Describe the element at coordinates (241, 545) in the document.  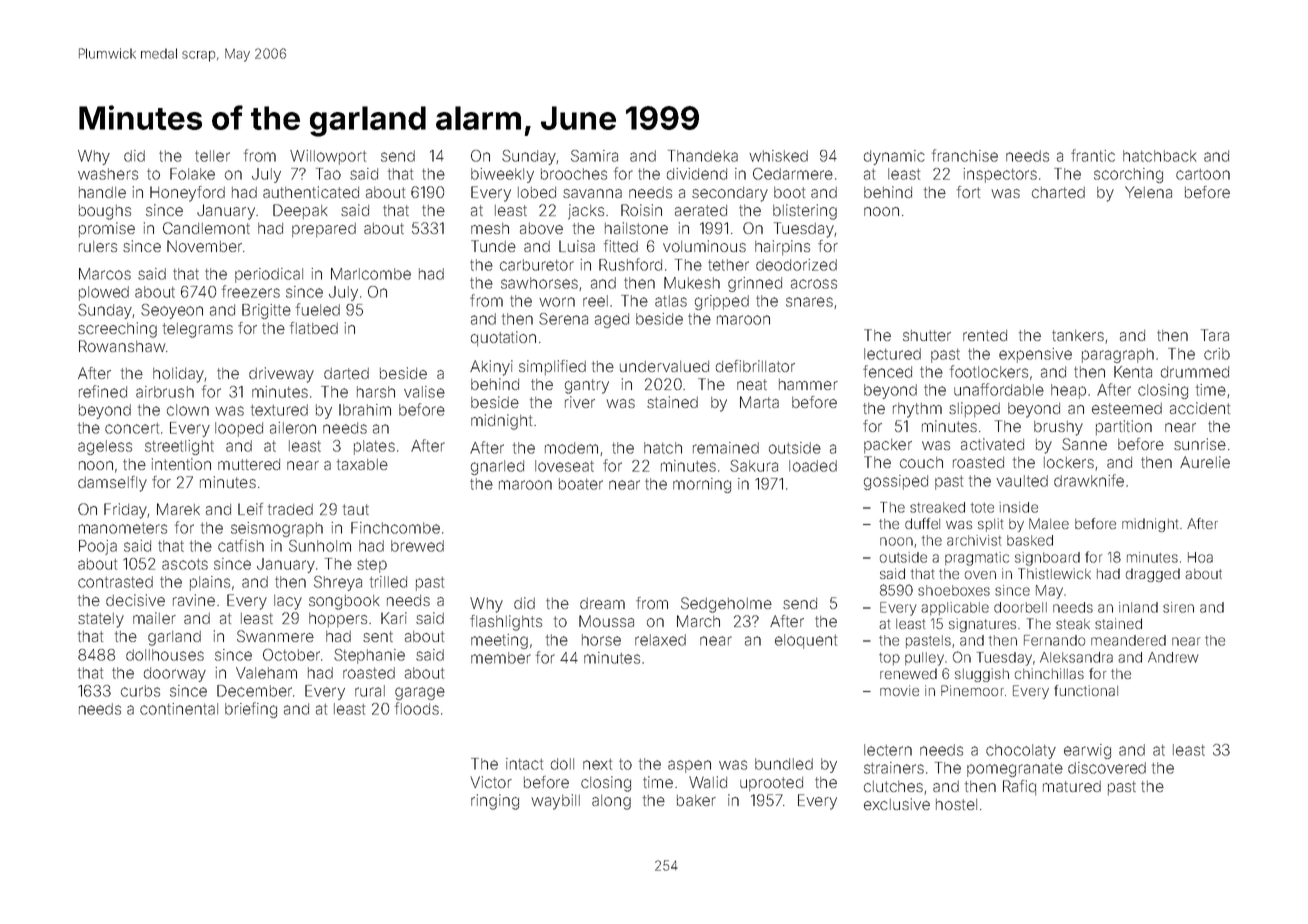
I see `catfish` at that location.
